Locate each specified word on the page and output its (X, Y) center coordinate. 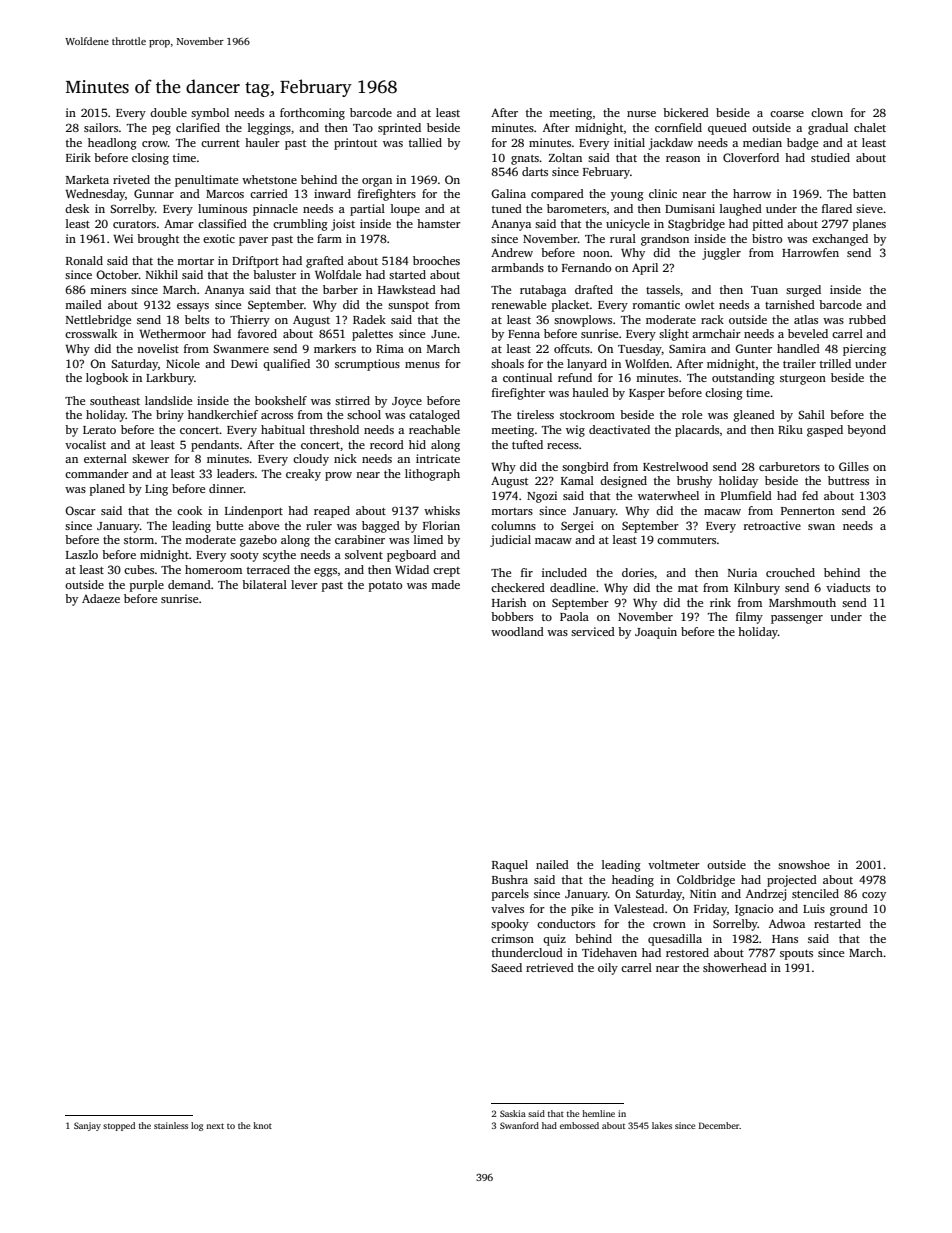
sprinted (399, 129)
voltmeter (674, 864)
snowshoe (804, 864)
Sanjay (87, 1126)
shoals (507, 363)
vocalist (85, 444)
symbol (210, 114)
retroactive (772, 525)
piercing (864, 350)
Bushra (510, 879)
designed (623, 482)
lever (304, 584)
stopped (119, 1126)
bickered (686, 112)
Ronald (84, 260)
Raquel (510, 866)
